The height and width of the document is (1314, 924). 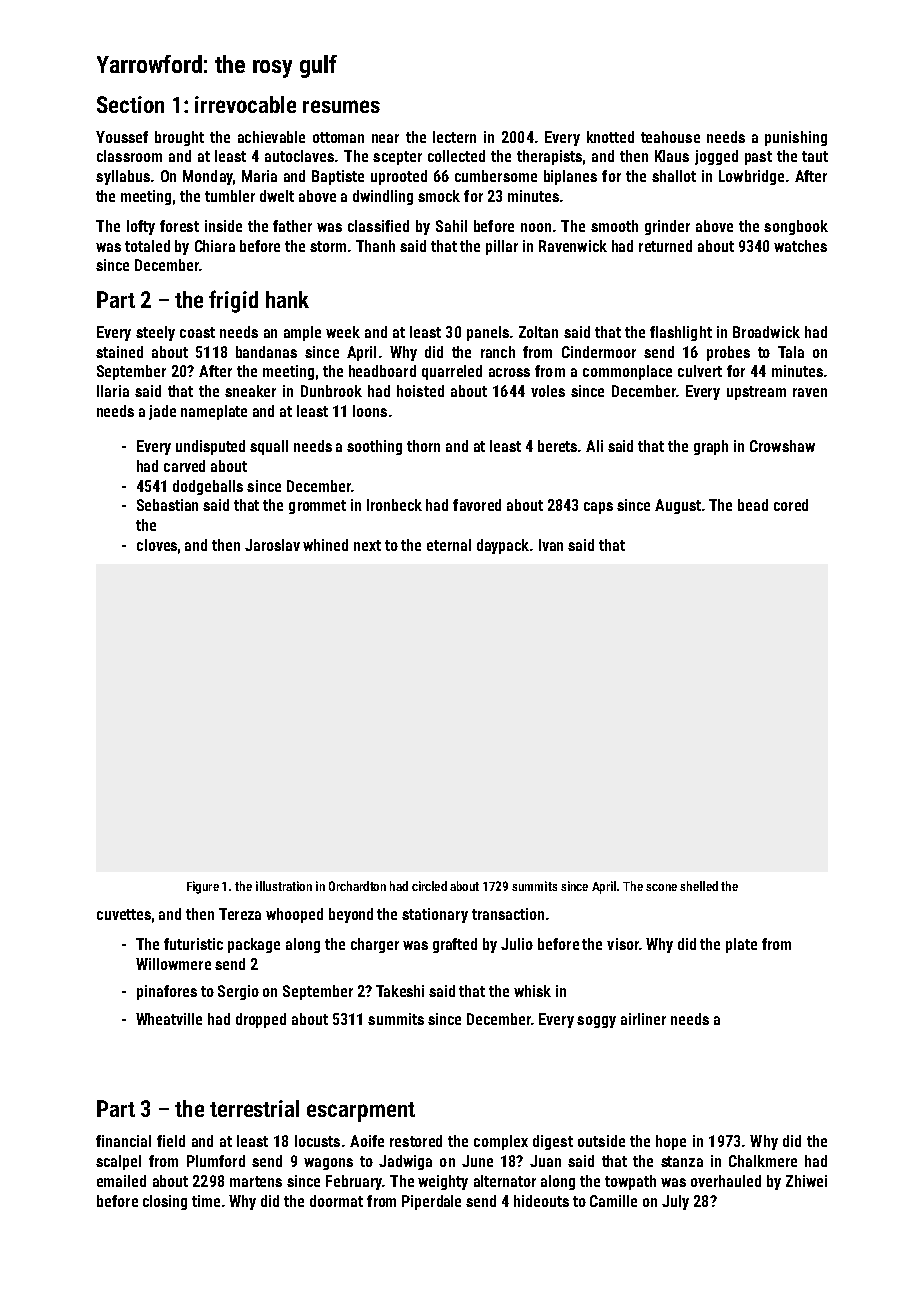 What do you see at coordinates (549, 157) in the document?
I see `therapists` at bounding box center [549, 157].
